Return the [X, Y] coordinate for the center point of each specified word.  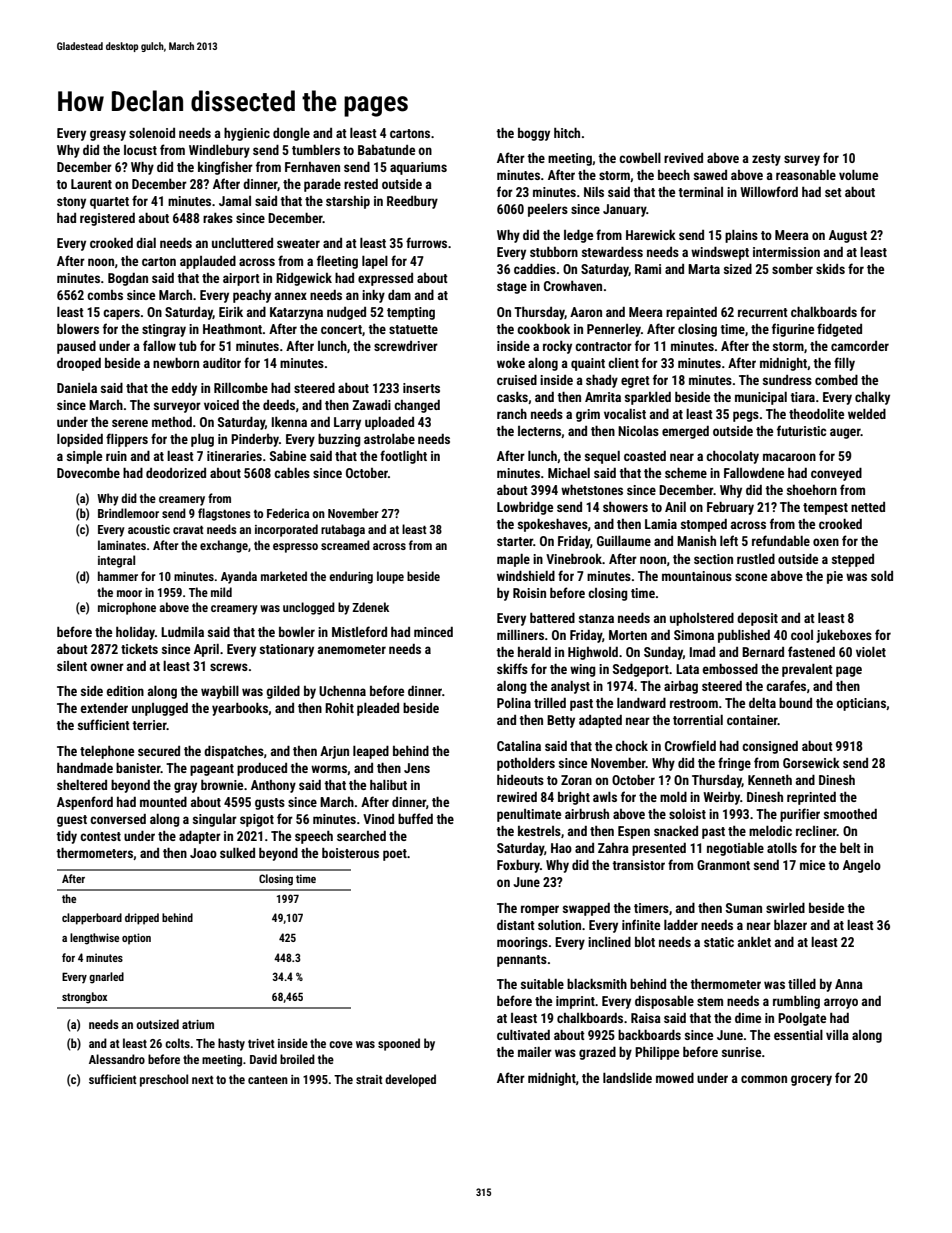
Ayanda [239, 577]
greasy [108, 135]
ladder [681, 925]
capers [121, 314]
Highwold [593, 653]
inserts [421, 388]
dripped [142, 919]
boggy [534, 134]
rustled [756, 559]
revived [683, 158]
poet [395, 855]
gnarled [106, 978]
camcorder [860, 346]
